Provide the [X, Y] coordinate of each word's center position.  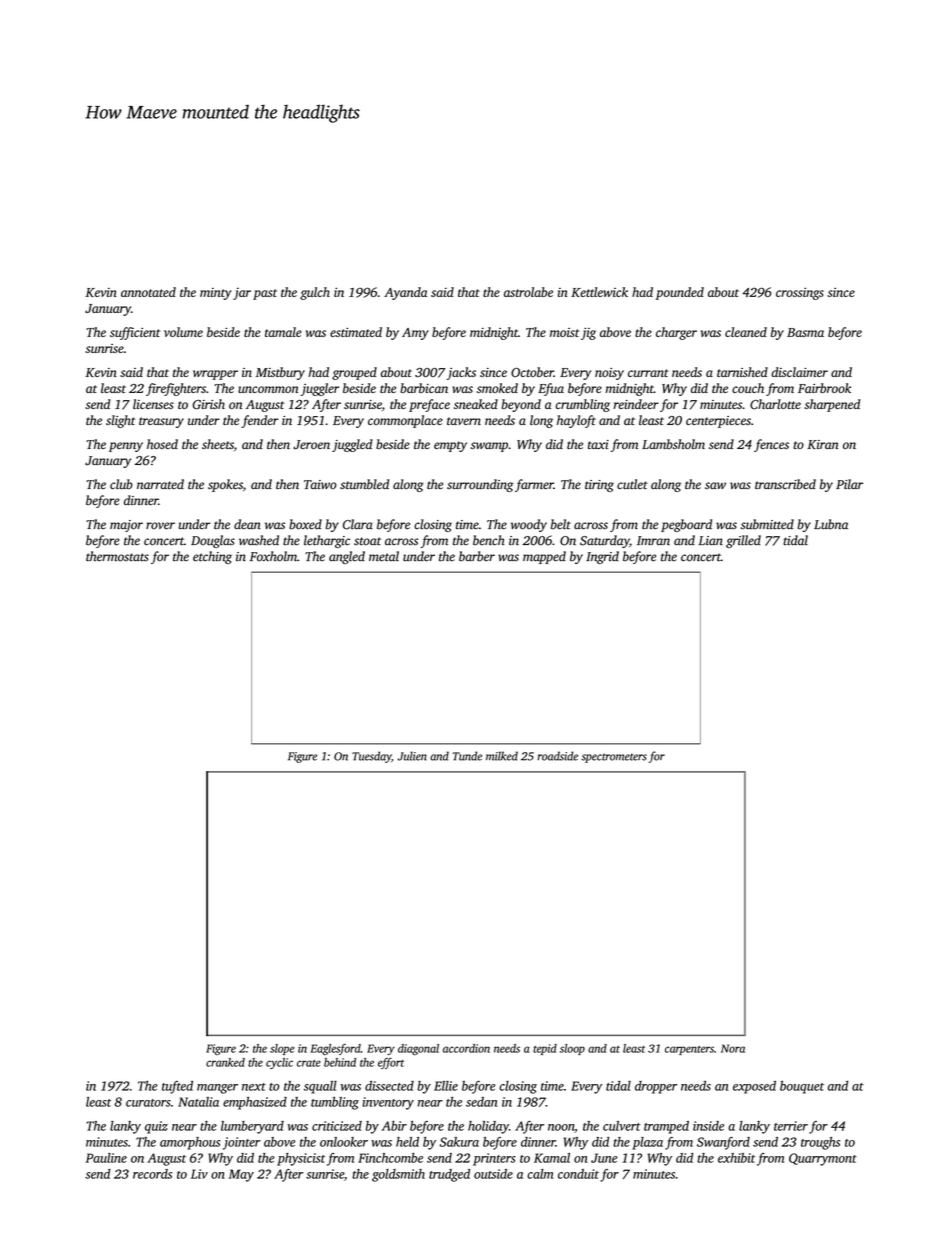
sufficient [135, 333]
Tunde [467, 756]
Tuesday [371, 757]
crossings [800, 293]
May [241, 1175]
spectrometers [614, 758]
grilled [743, 541]
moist [564, 332]
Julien [412, 756]
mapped [544, 557]
